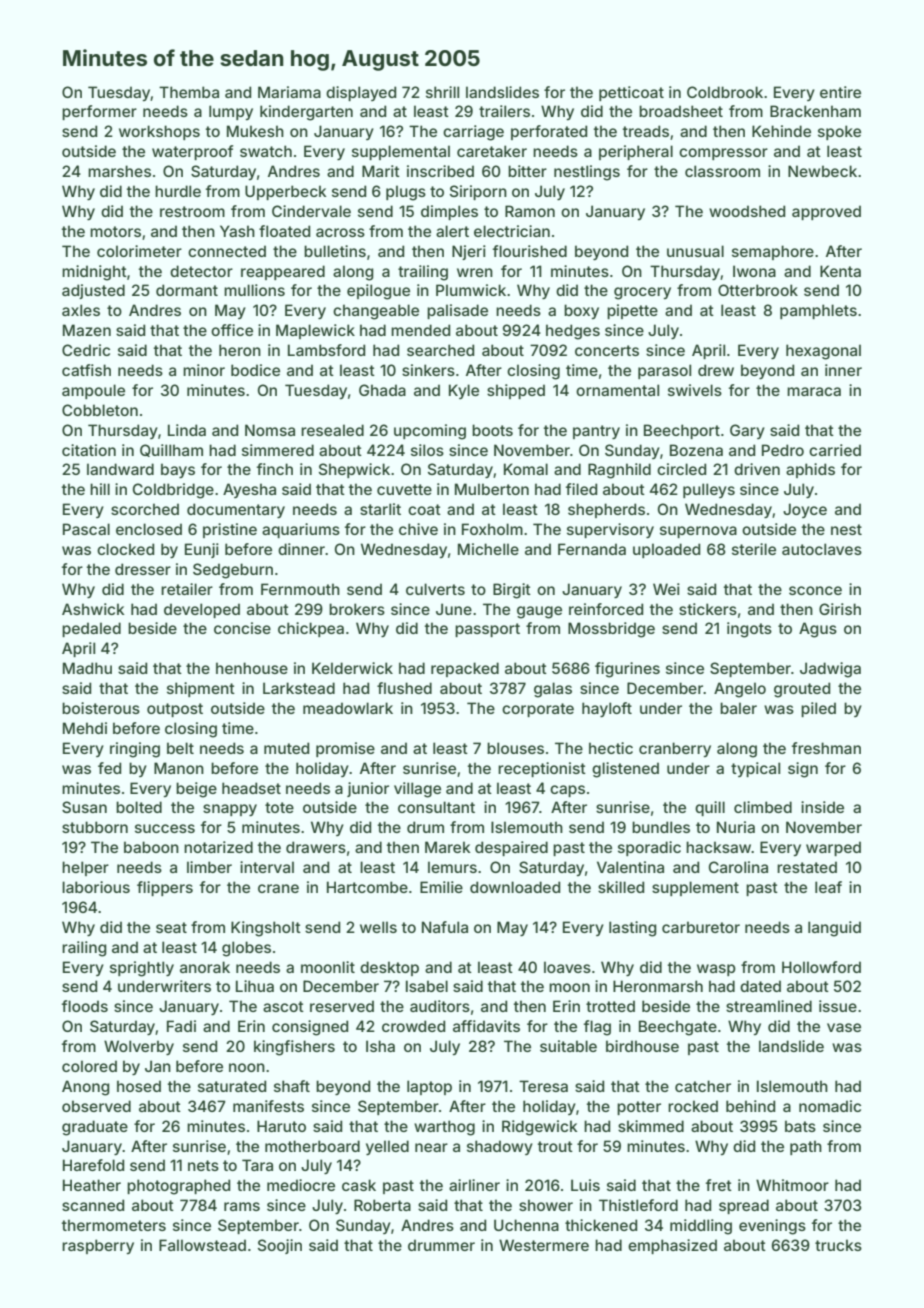 The height and width of the document is (1308, 924). Describe the element at coordinates (747, 211) in the document. I see `woodshed` at that location.
